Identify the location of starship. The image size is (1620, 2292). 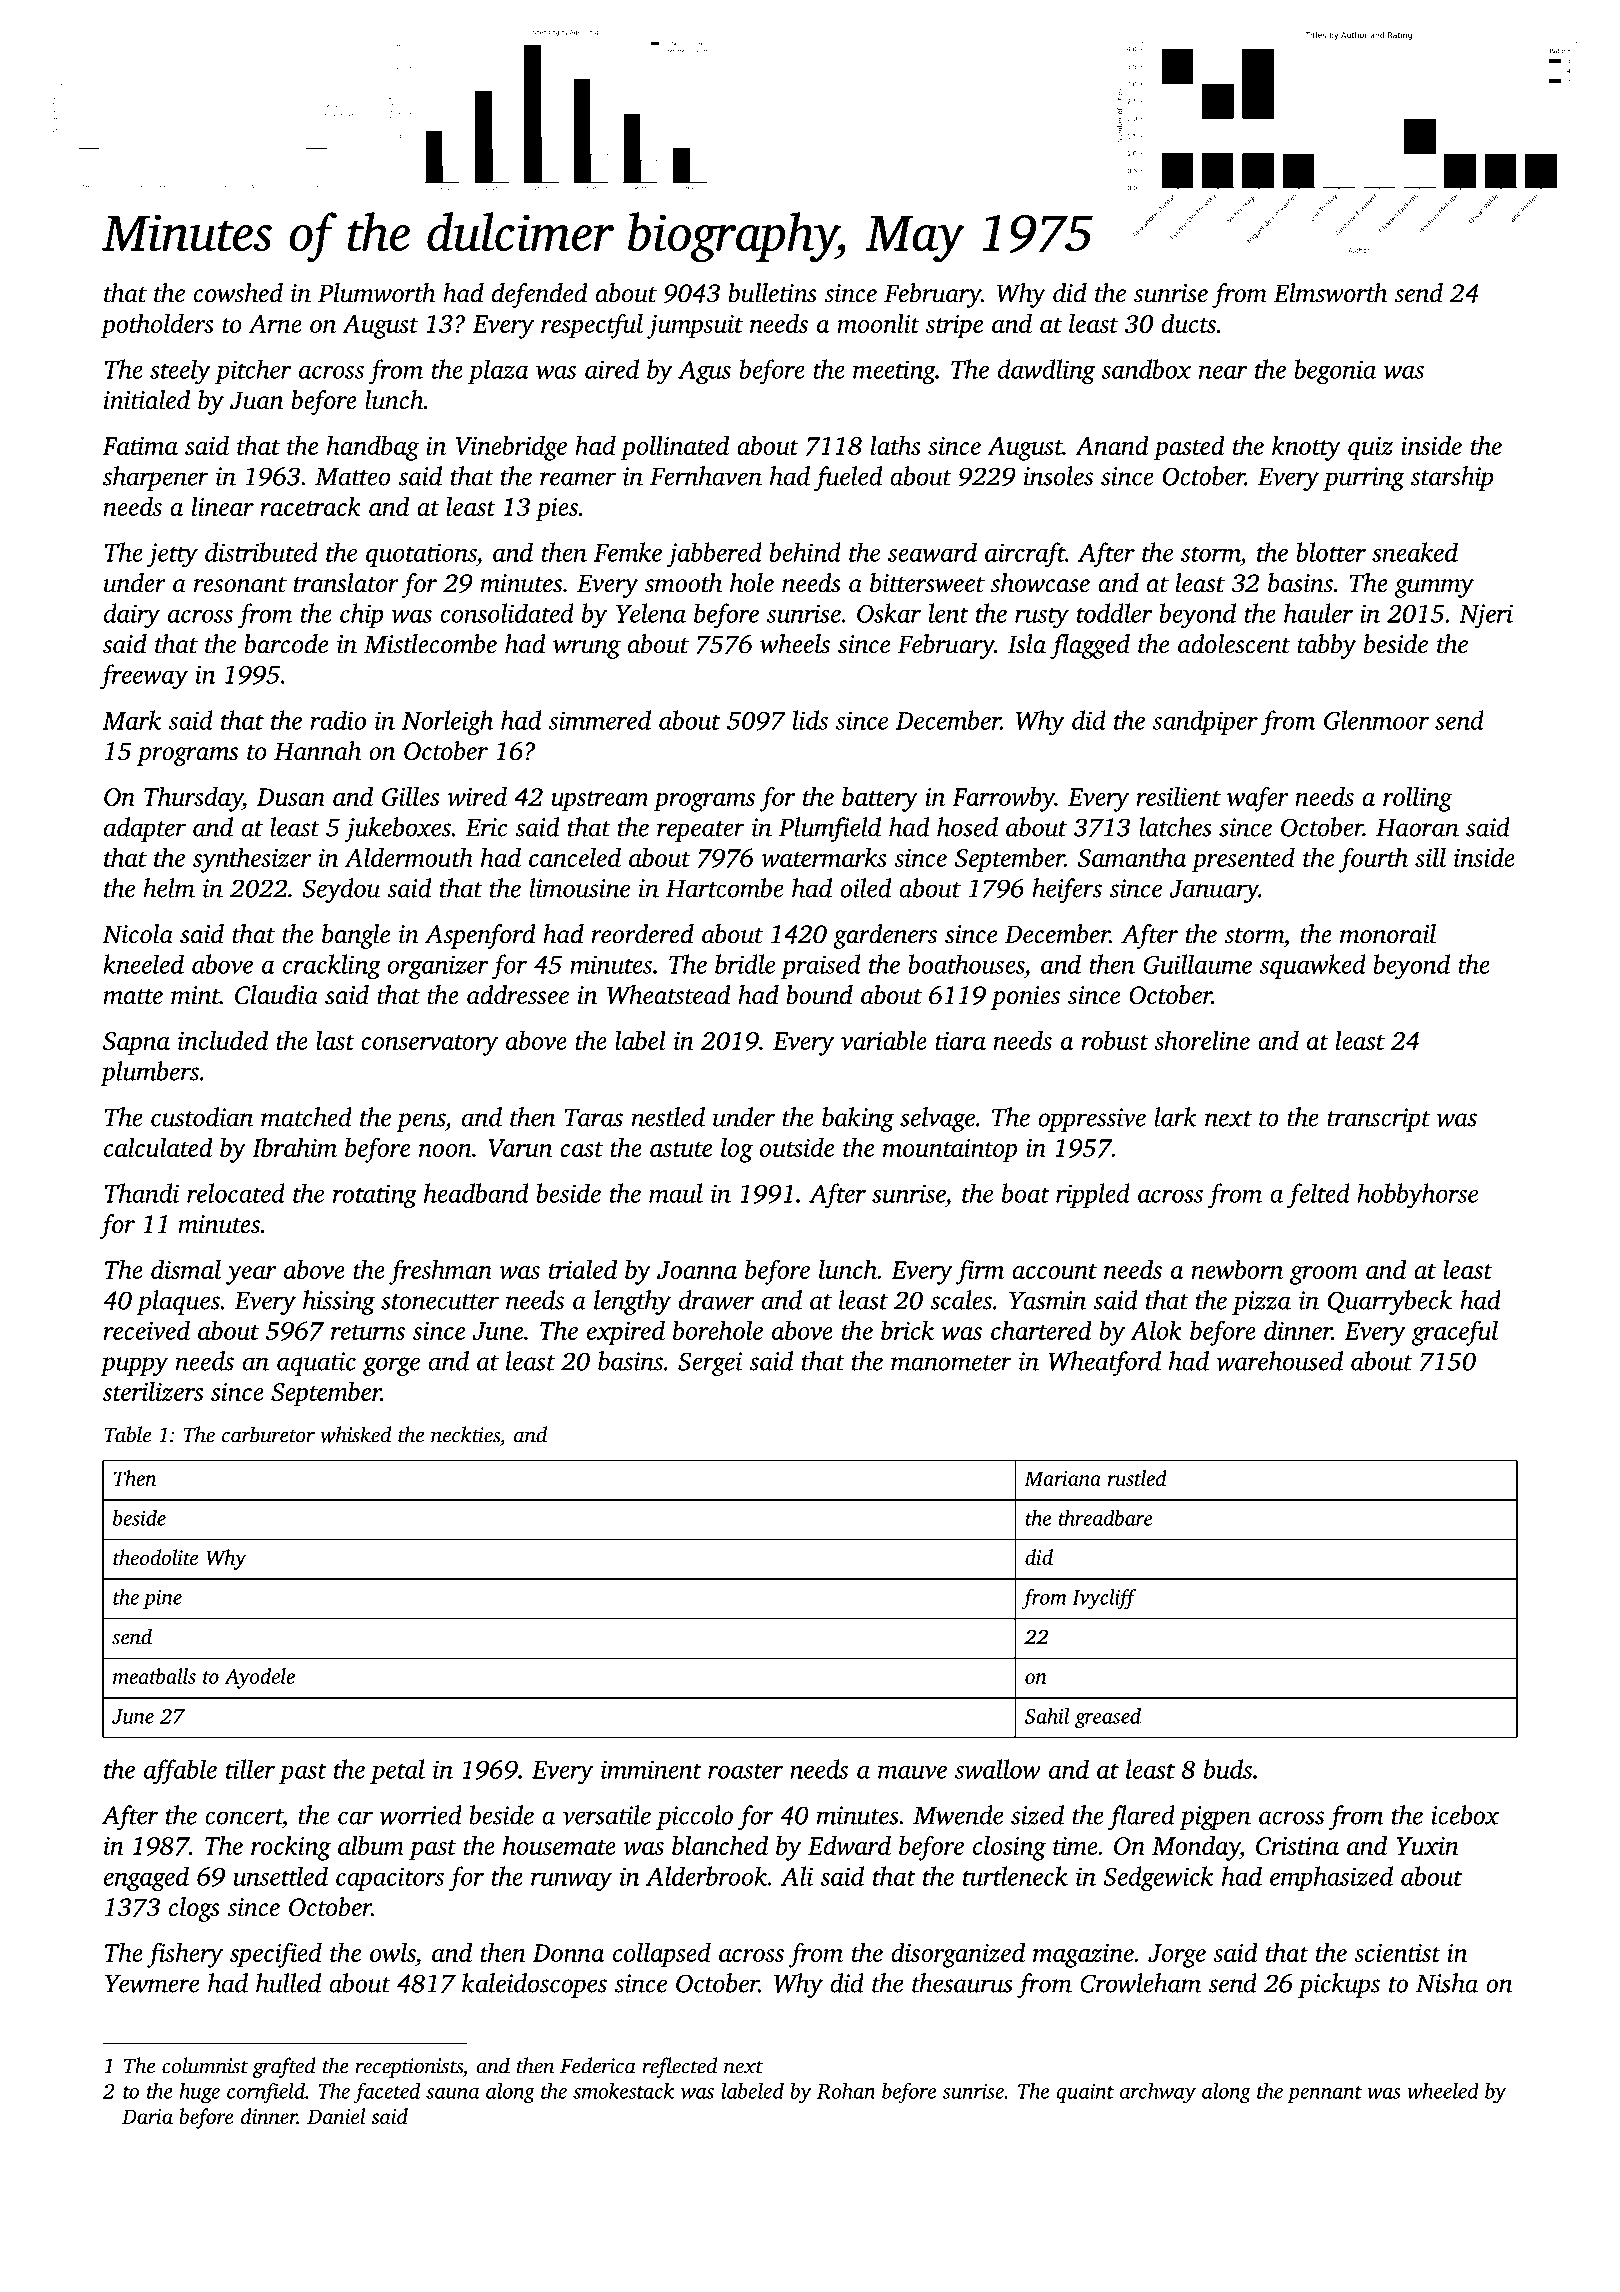
(1452, 478).
